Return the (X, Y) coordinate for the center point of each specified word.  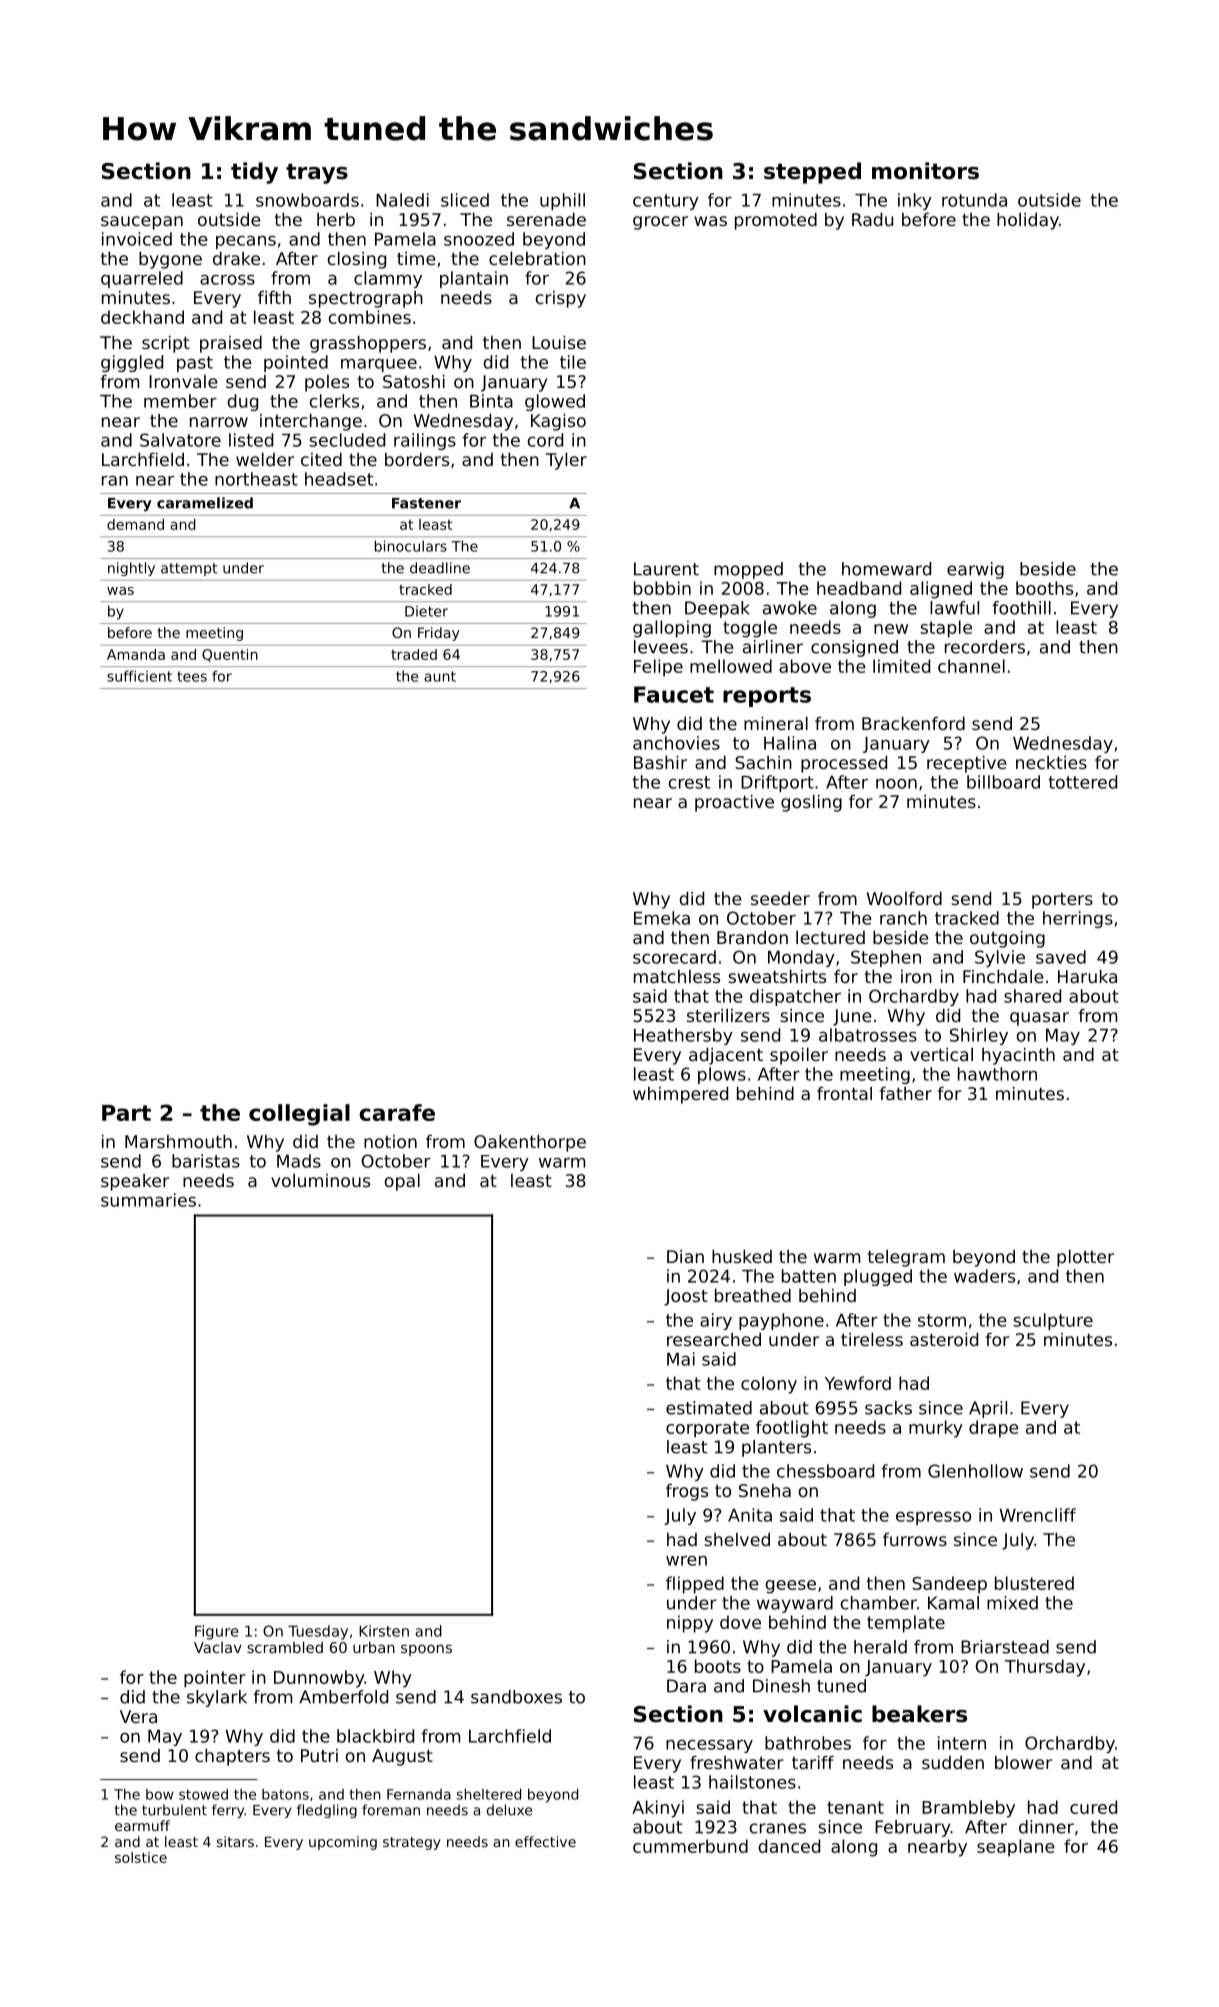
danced (789, 1846)
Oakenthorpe (530, 1143)
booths (1044, 588)
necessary (709, 1746)
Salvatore (180, 440)
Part (126, 1113)
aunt (440, 676)
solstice (141, 1857)
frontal (844, 1093)
